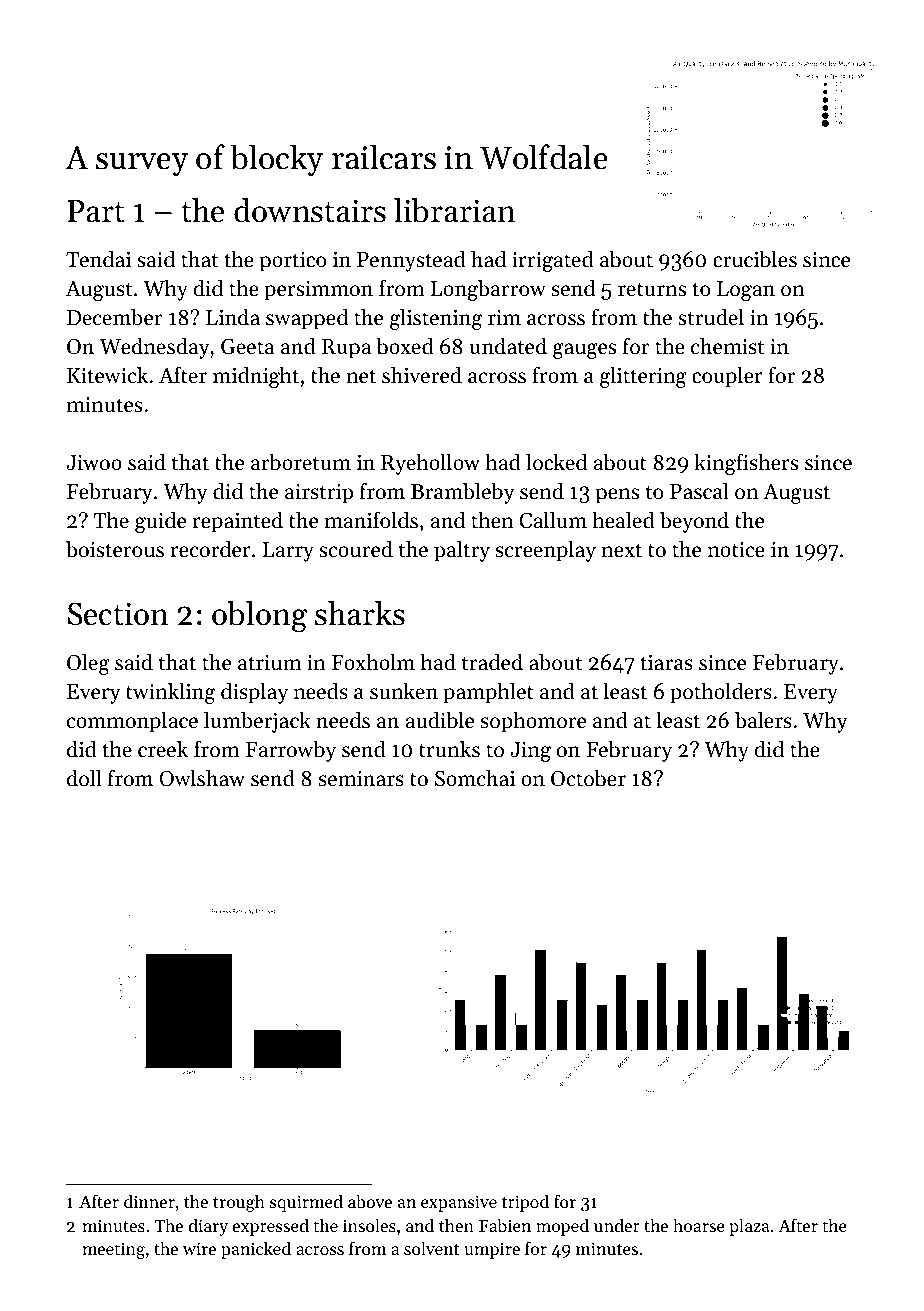  Describe the element at coordinates (98, 259) in the screenshot. I see `Tendai` at that location.
